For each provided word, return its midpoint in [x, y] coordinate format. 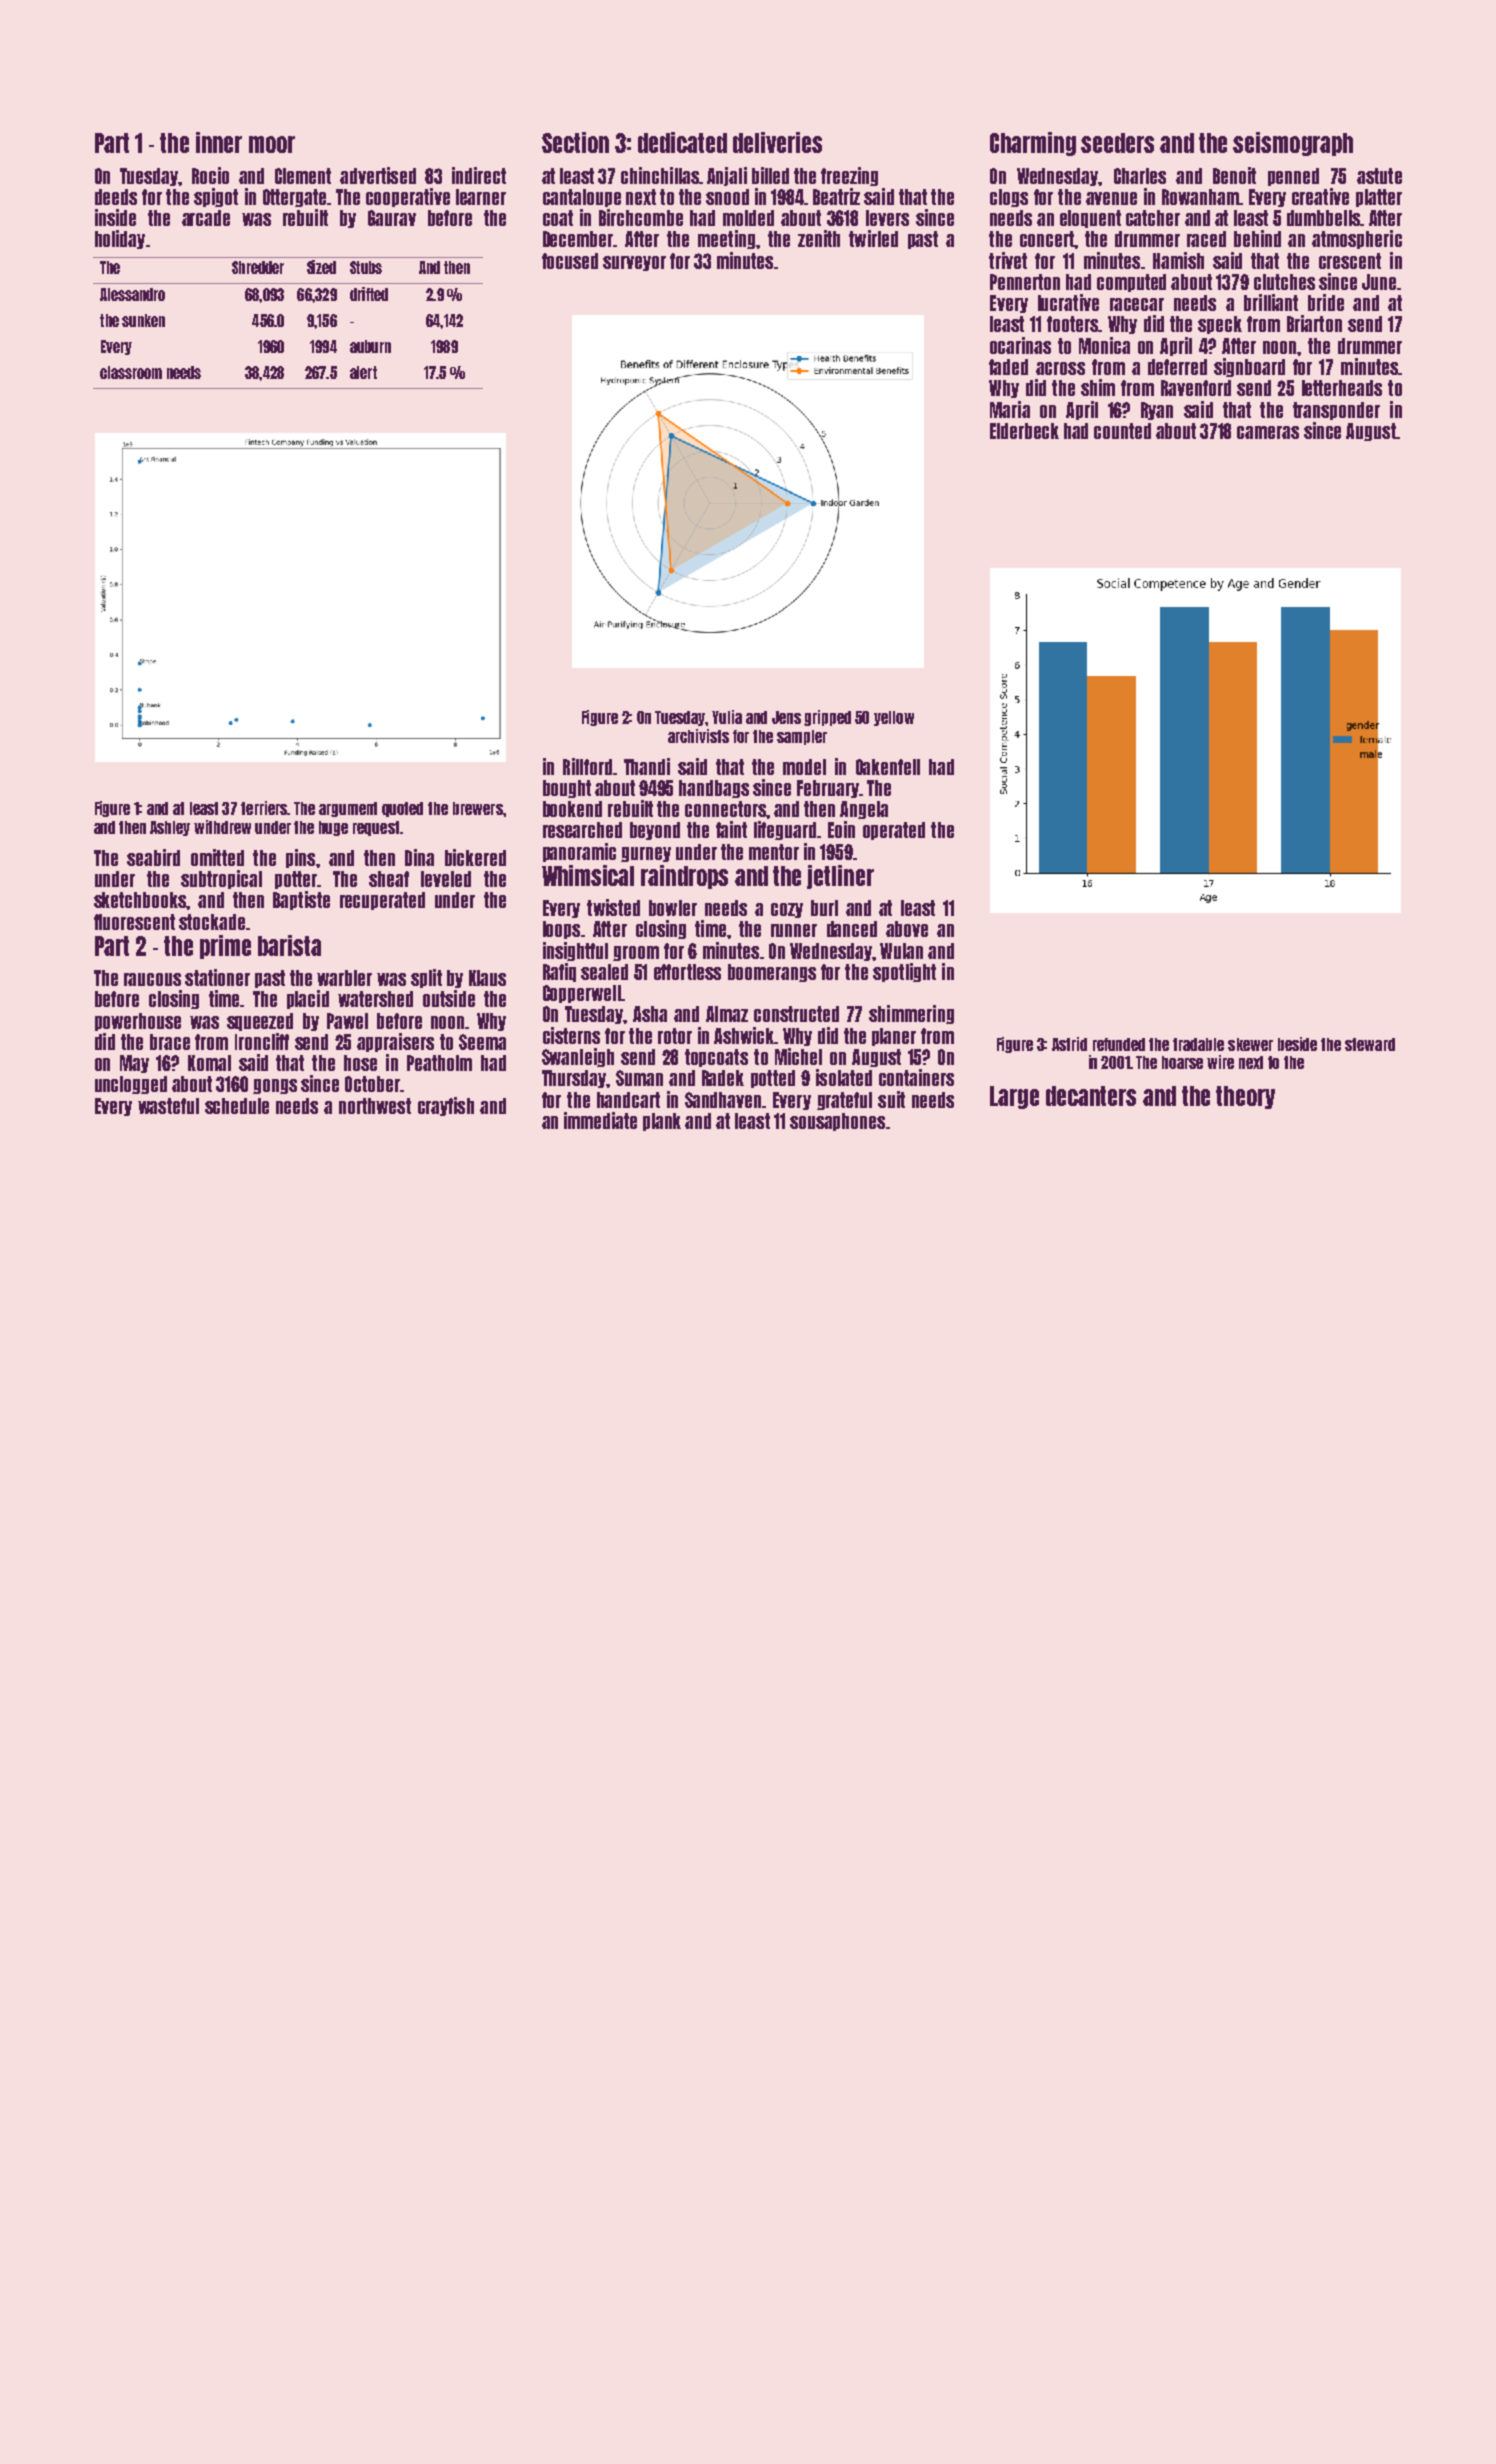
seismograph [1293, 144]
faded [1008, 367]
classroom [131, 372]
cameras [1268, 432]
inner [219, 142]
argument [348, 809]
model [804, 767]
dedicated [682, 142]
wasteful [168, 1106]
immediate [600, 1120]
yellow [894, 718]
